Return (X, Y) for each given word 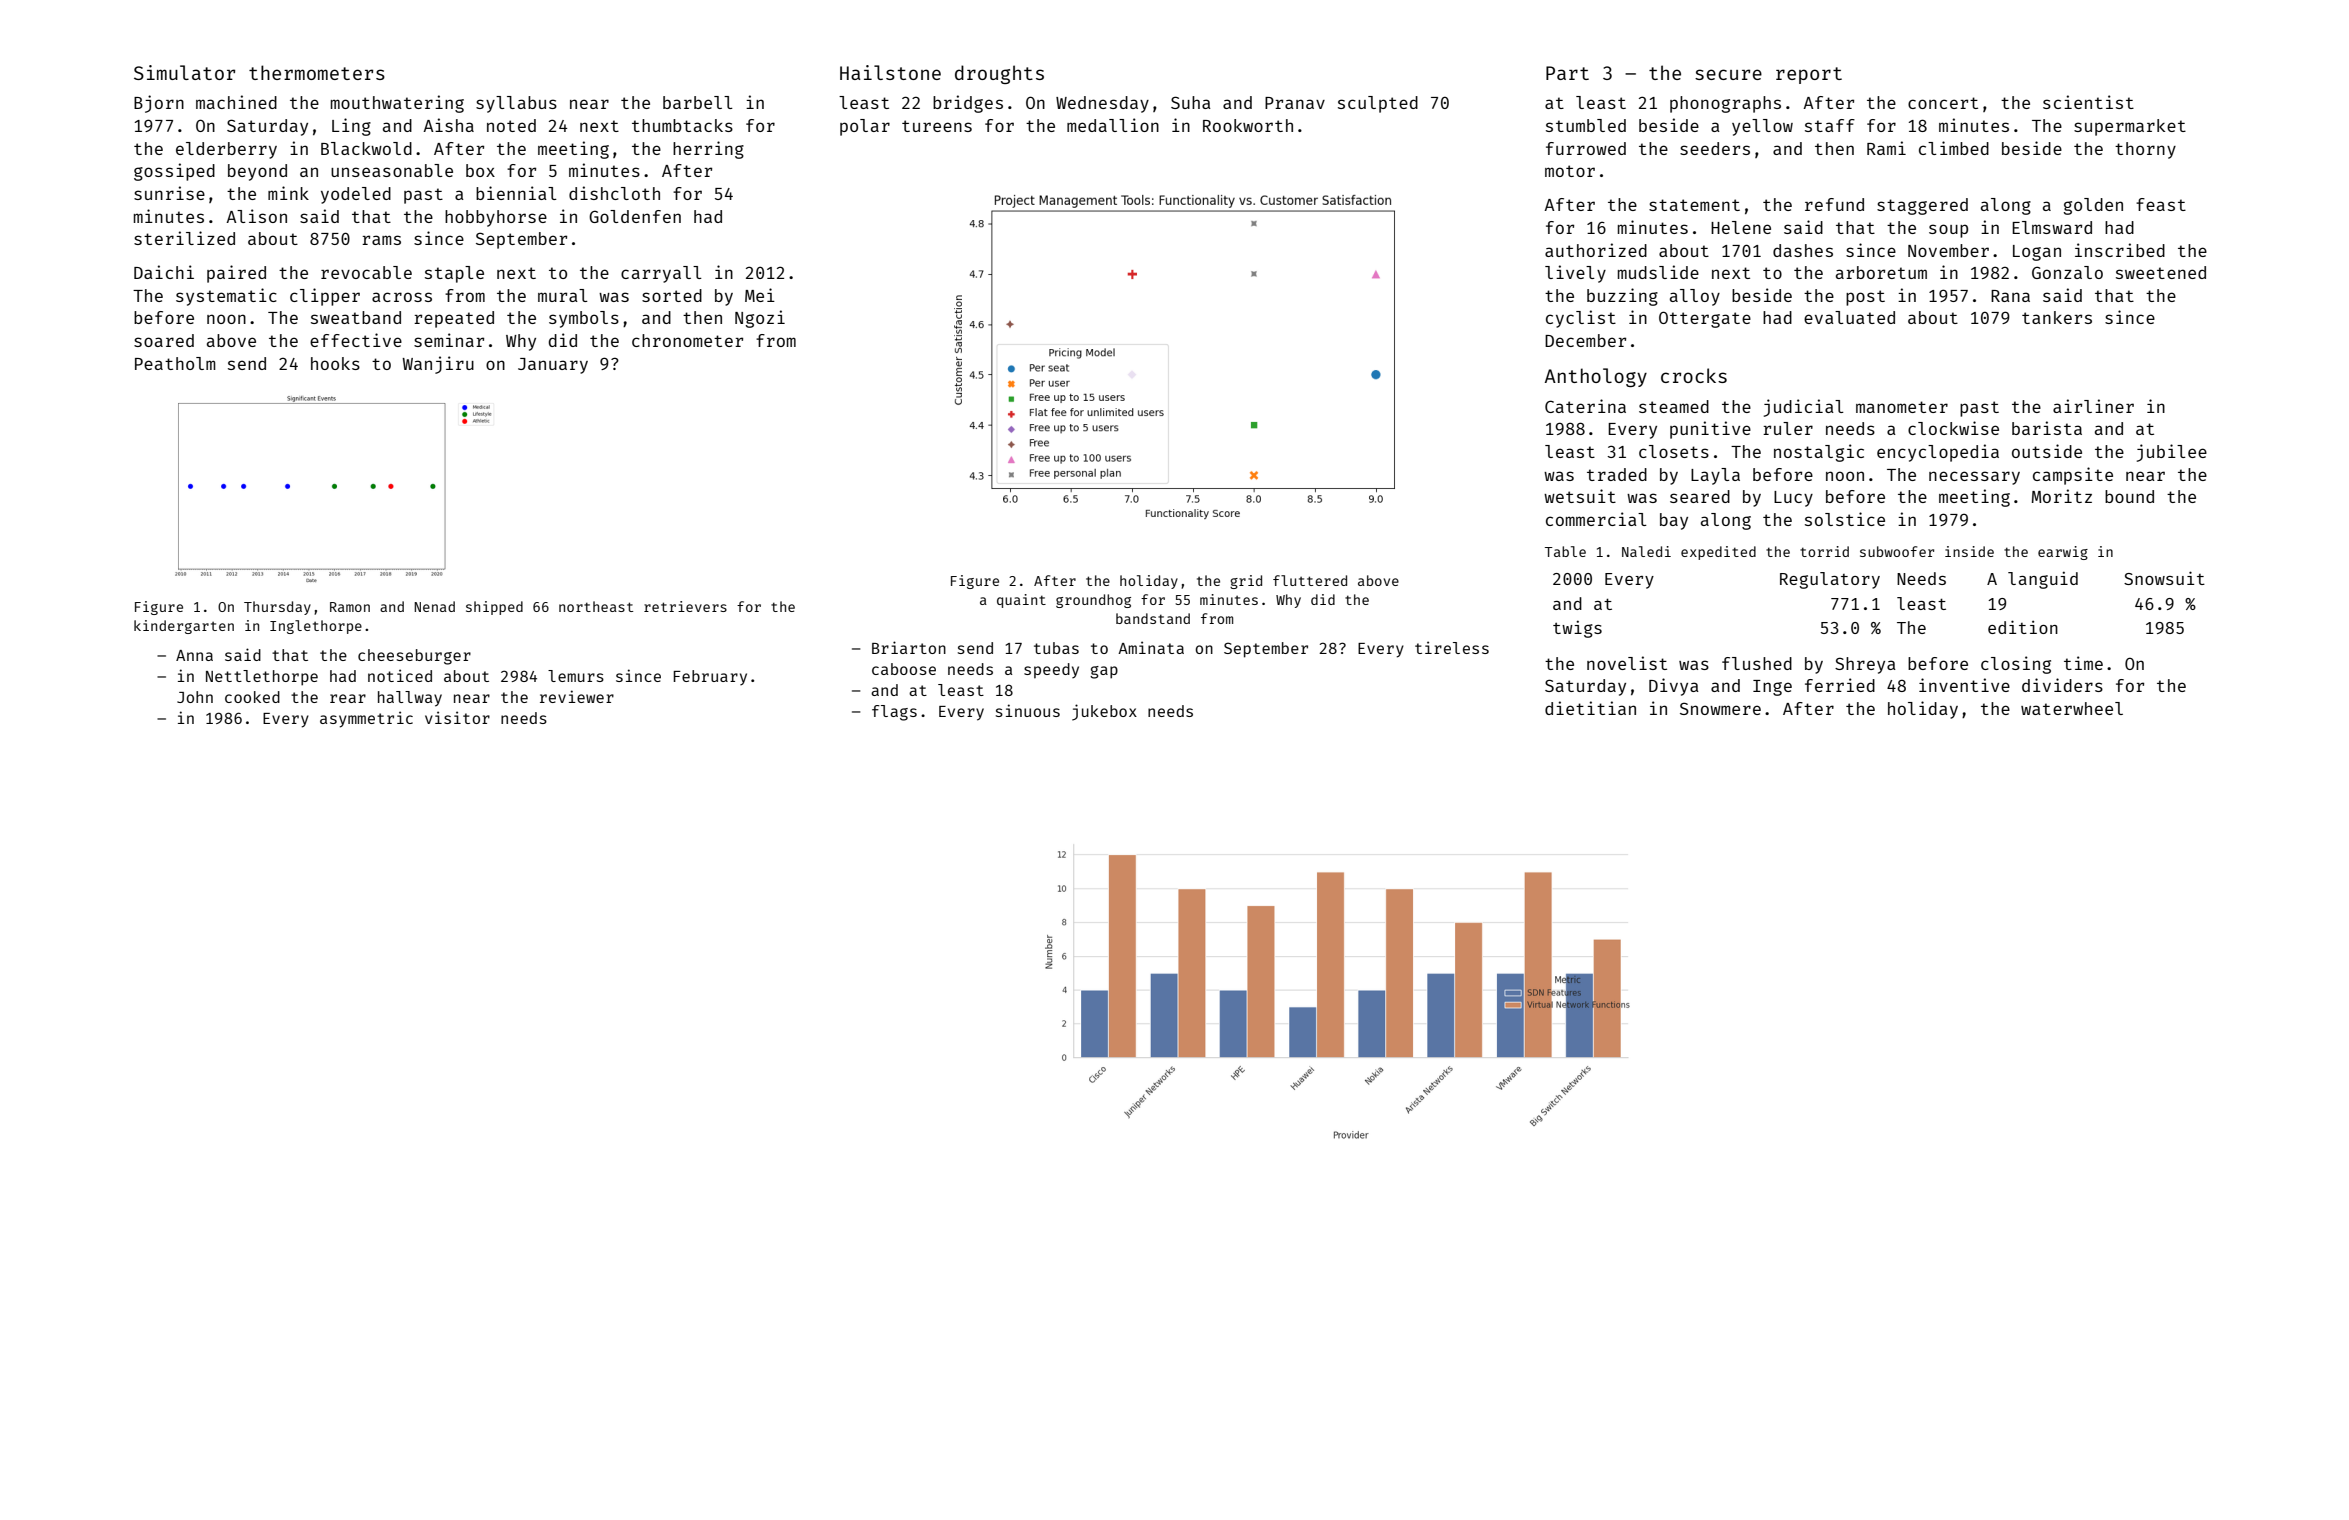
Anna (194, 655)
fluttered (1310, 580)
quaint (1021, 601)
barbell (698, 102)
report (1809, 75)
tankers (2057, 317)
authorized (1596, 250)
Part (1567, 73)
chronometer (687, 340)
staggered (1922, 206)
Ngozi (760, 319)
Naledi (1646, 551)
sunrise (169, 193)
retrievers (685, 606)
